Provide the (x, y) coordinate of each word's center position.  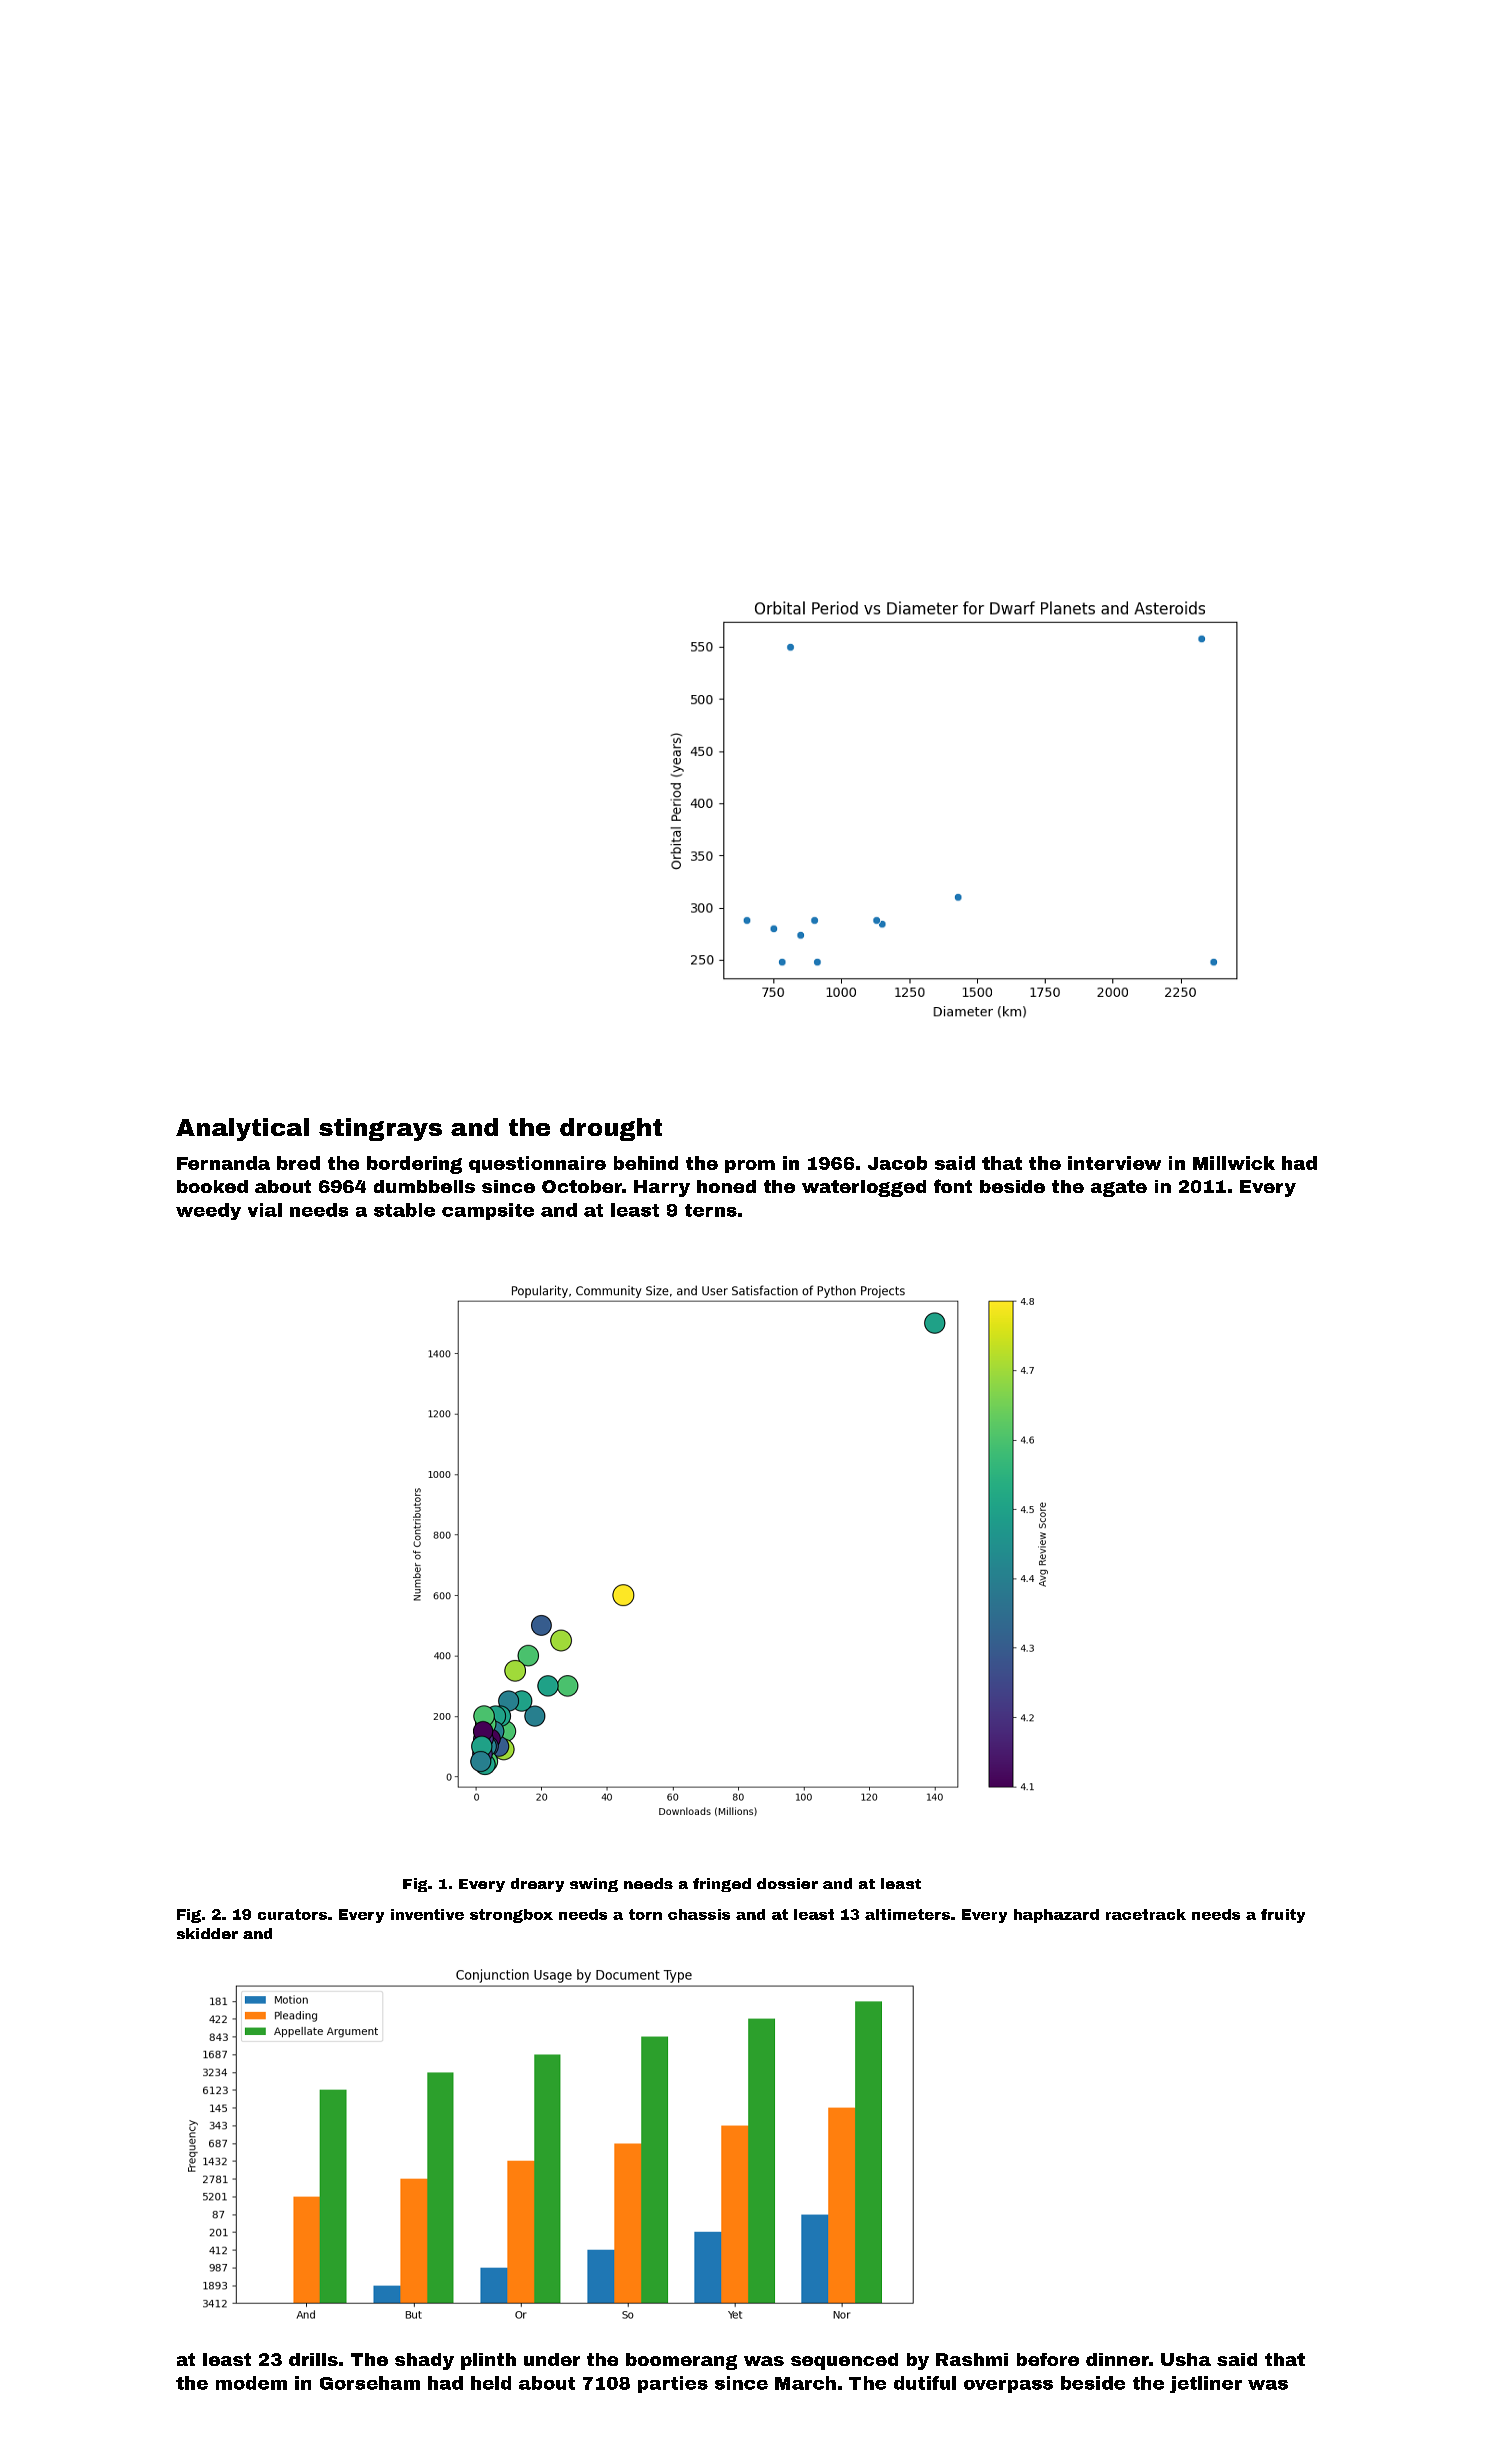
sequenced (844, 2361)
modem (251, 2383)
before (1048, 2359)
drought (611, 1129)
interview (1114, 1163)
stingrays (380, 1129)
